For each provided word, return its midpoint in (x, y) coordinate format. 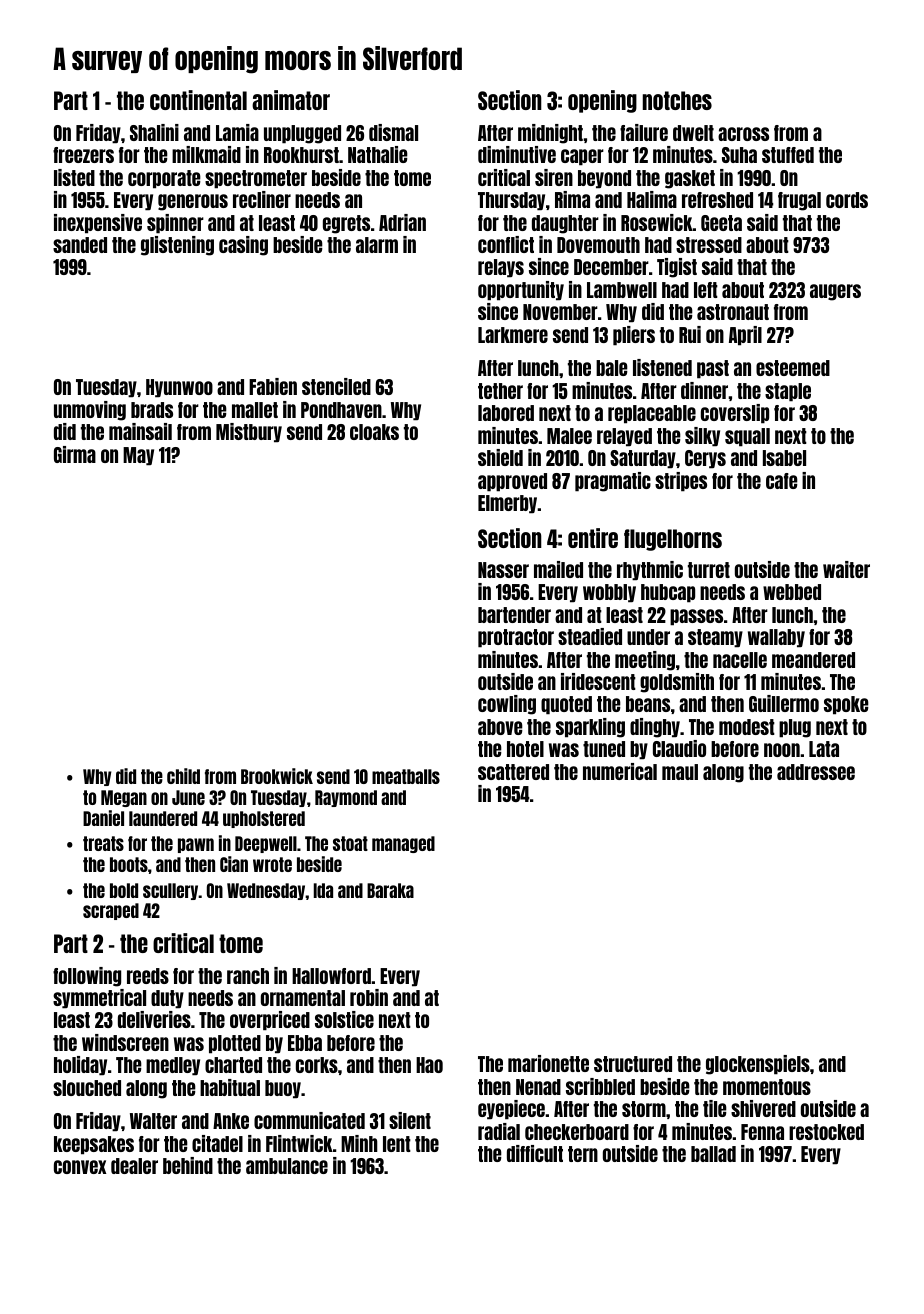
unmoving (90, 411)
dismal (393, 132)
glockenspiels (758, 1065)
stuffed (788, 155)
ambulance (287, 1166)
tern (583, 1154)
